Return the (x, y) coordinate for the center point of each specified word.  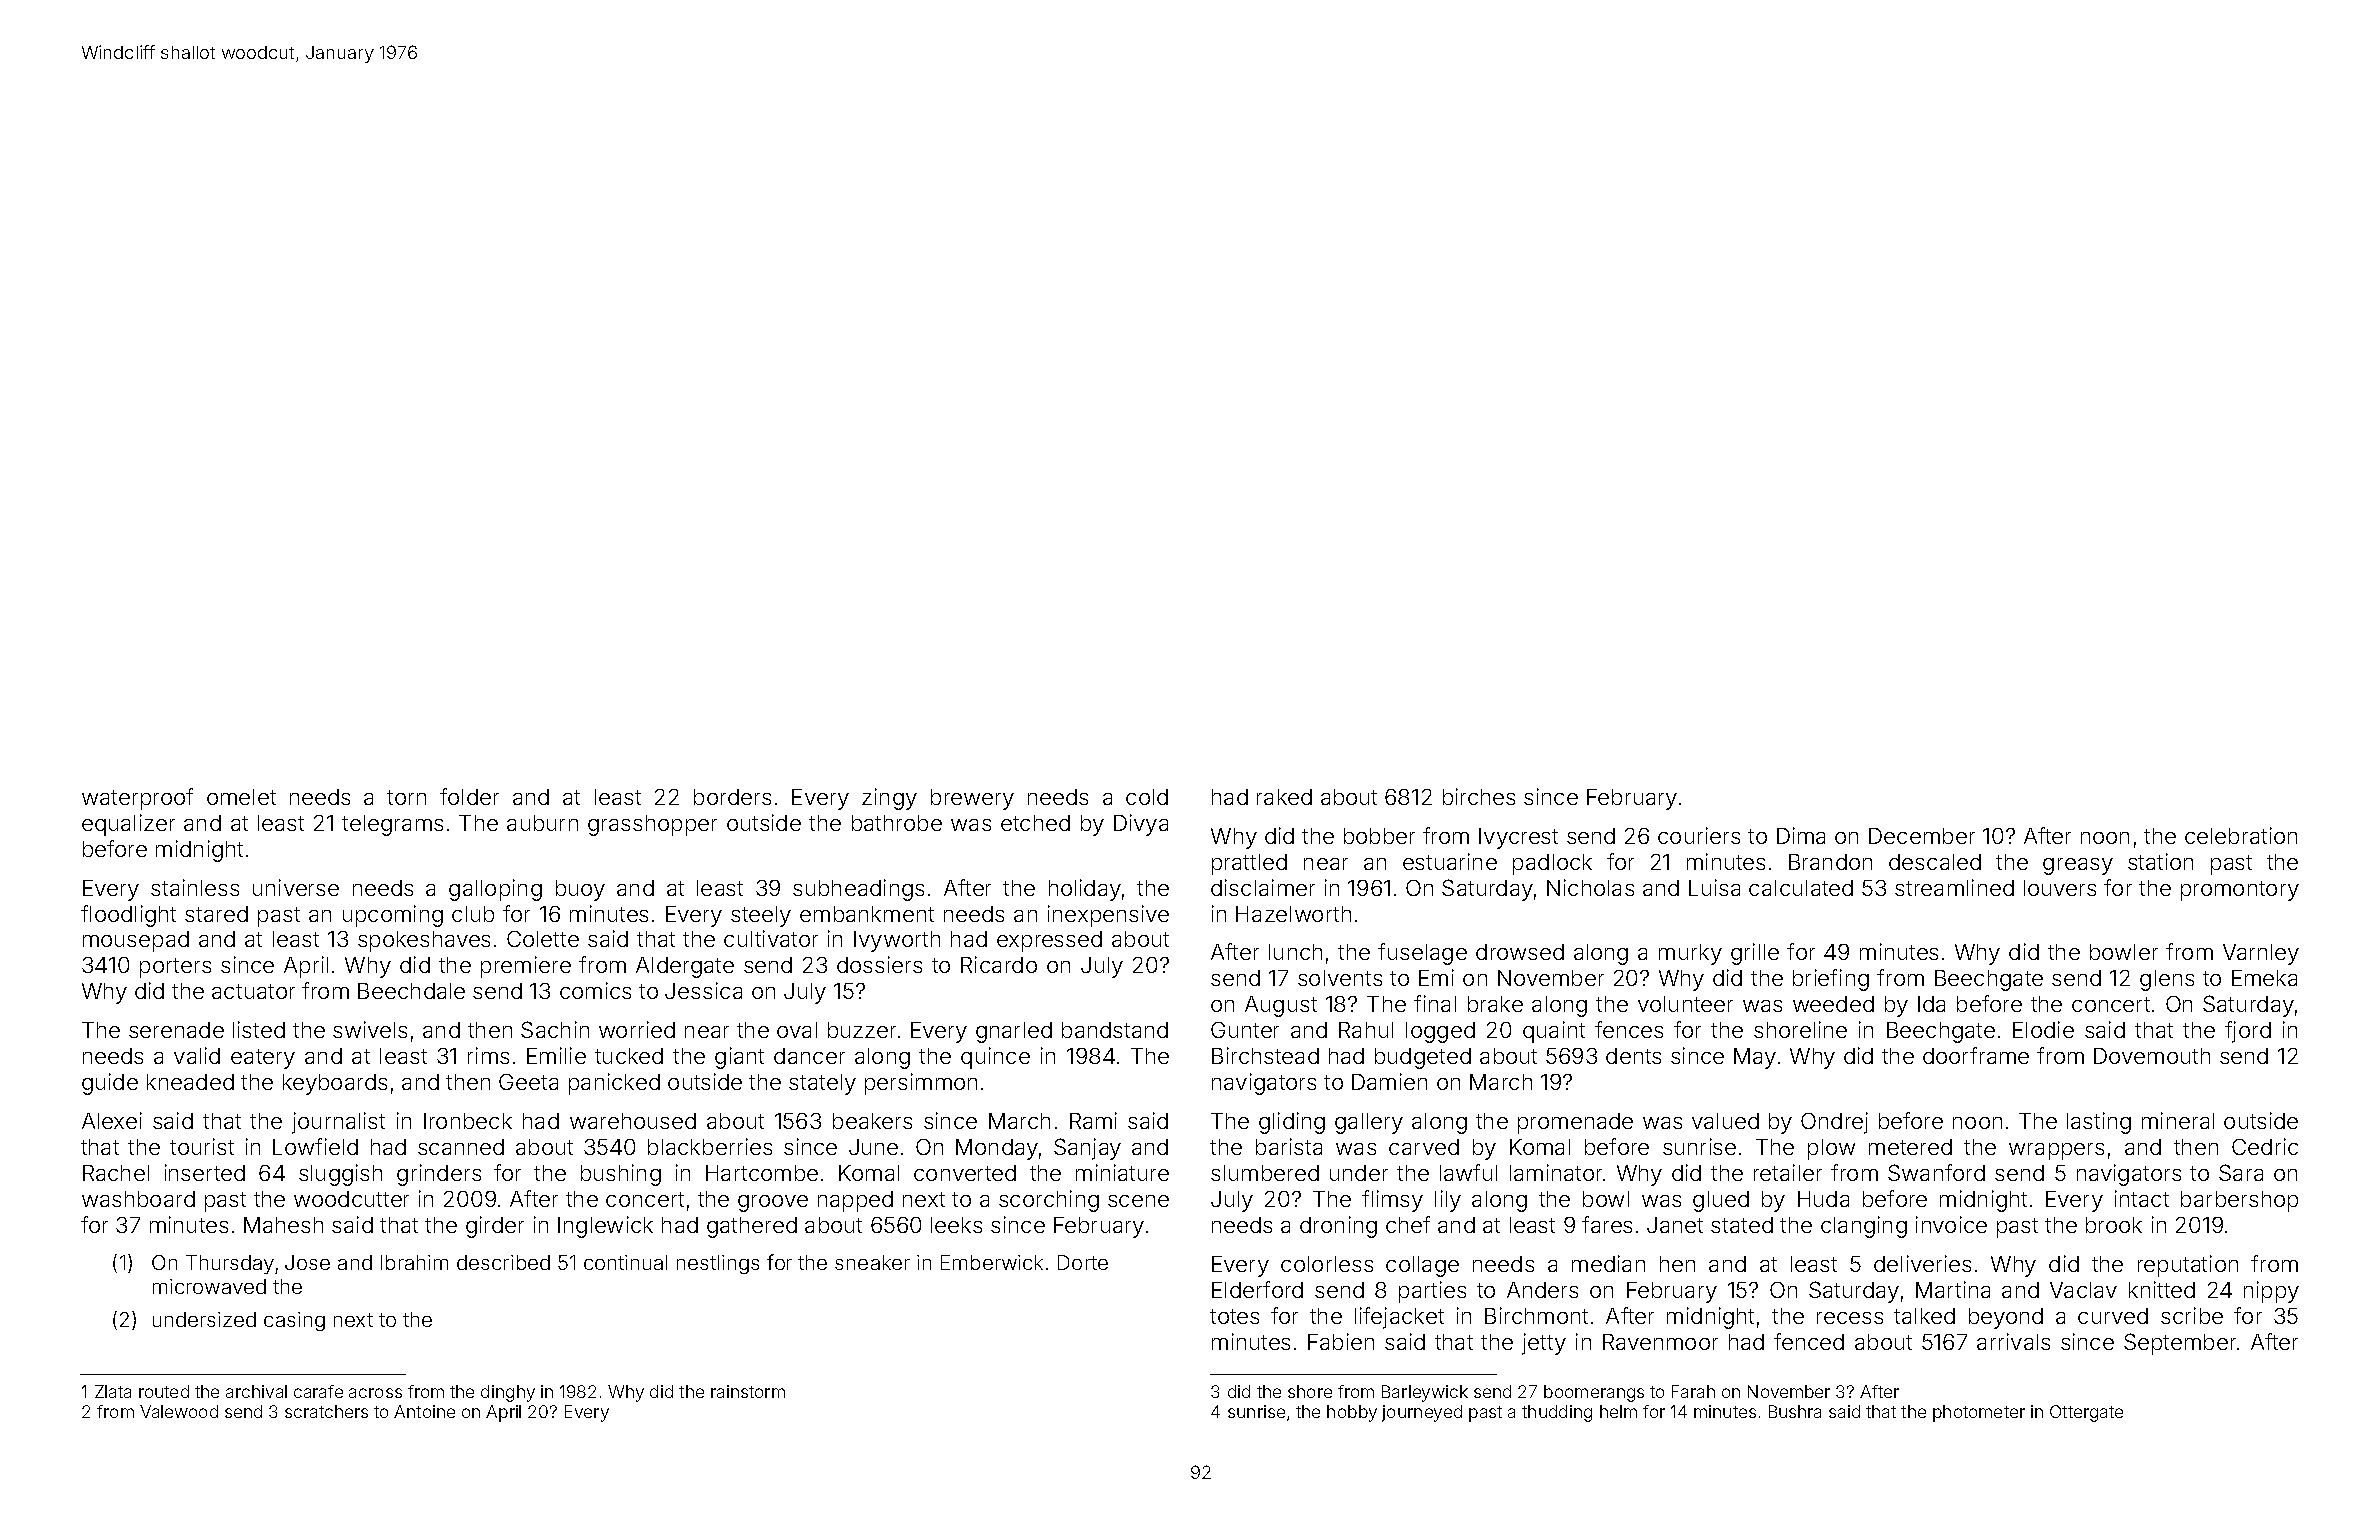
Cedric (2265, 1146)
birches (1479, 796)
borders (732, 797)
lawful (1468, 1172)
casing (294, 1321)
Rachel (116, 1173)
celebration (2241, 835)
